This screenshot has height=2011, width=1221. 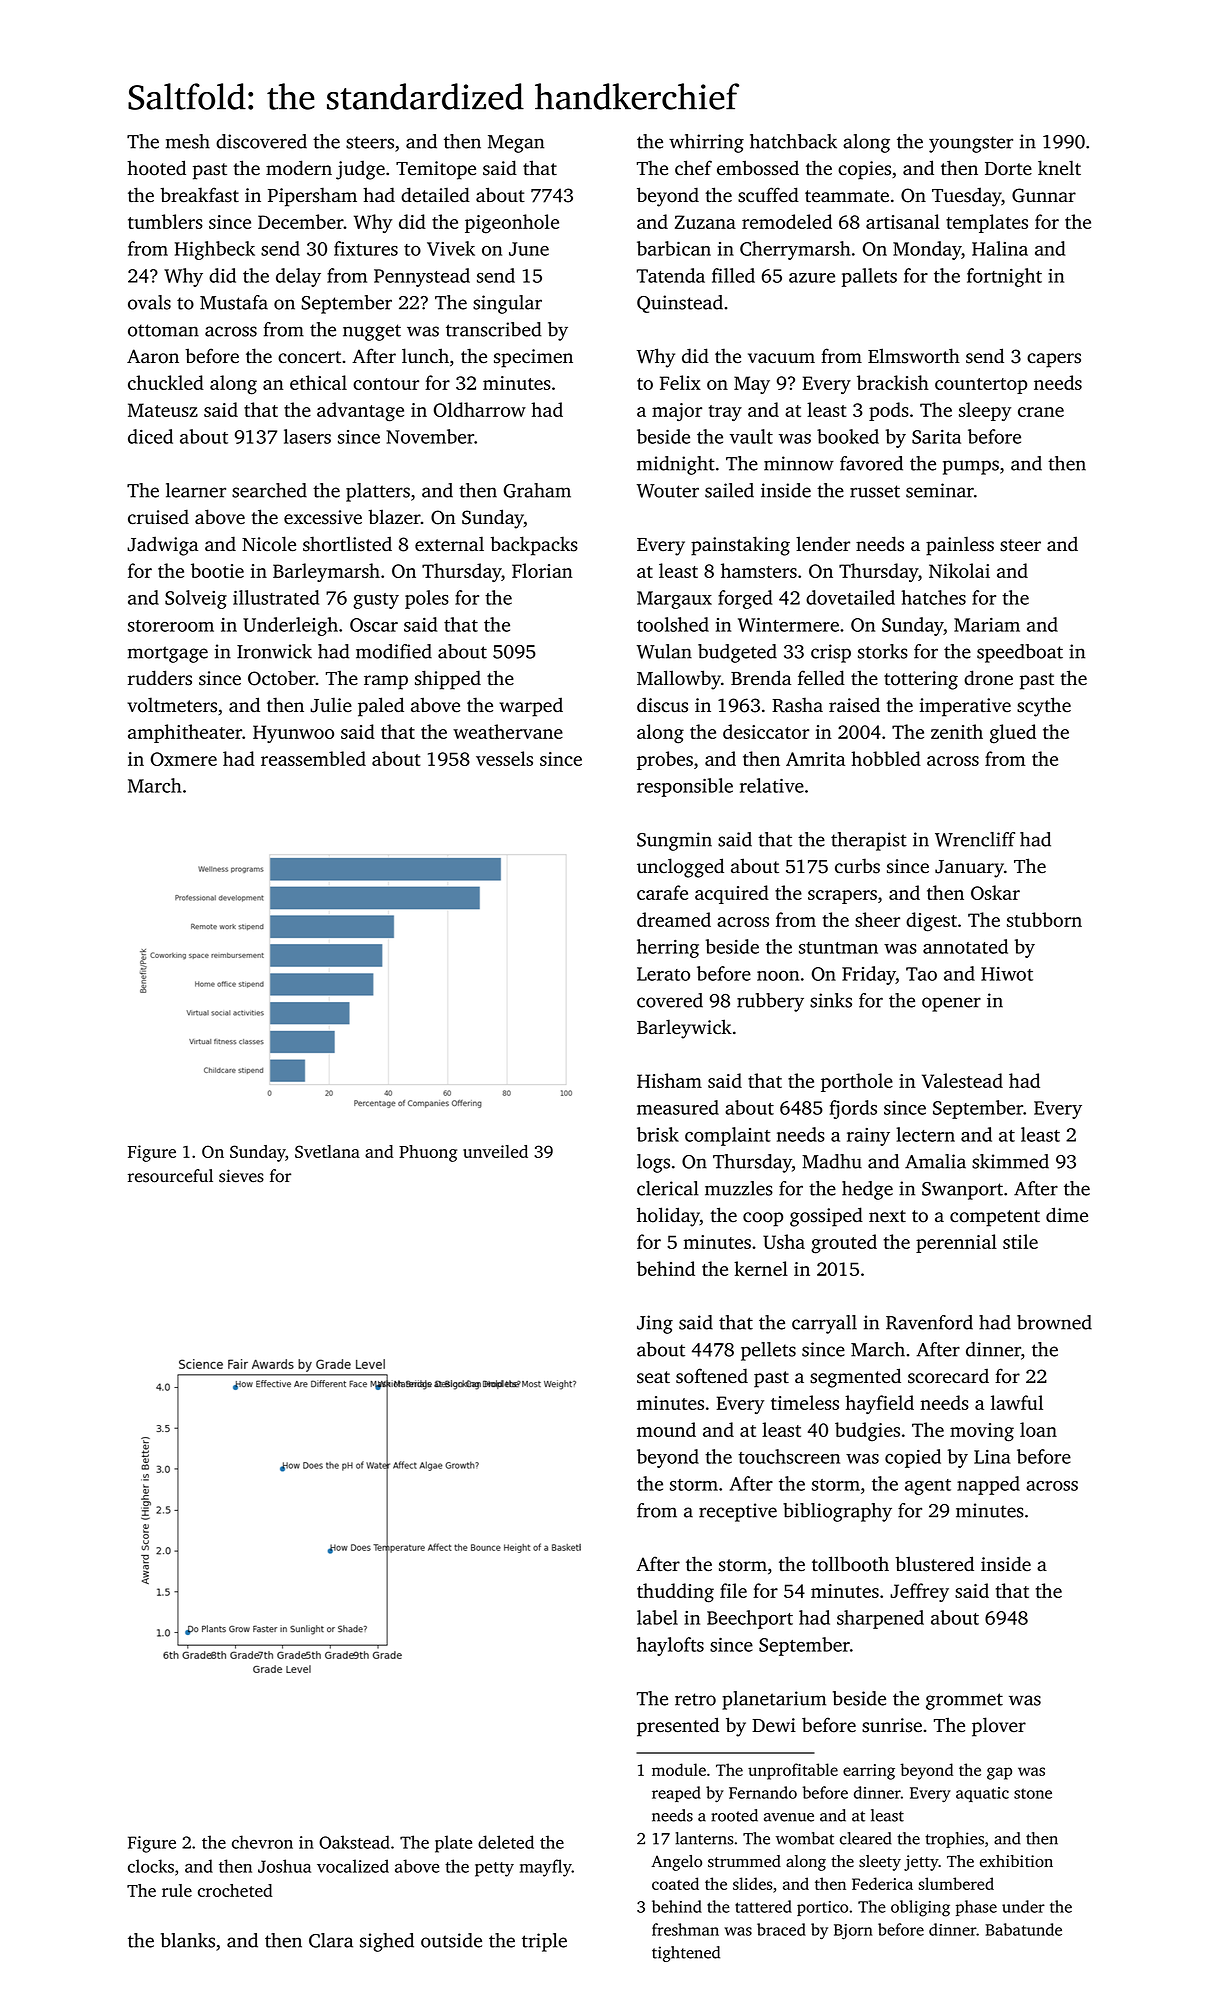 What do you see at coordinates (516, 144) in the screenshot?
I see `Megan` at bounding box center [516, 144].
